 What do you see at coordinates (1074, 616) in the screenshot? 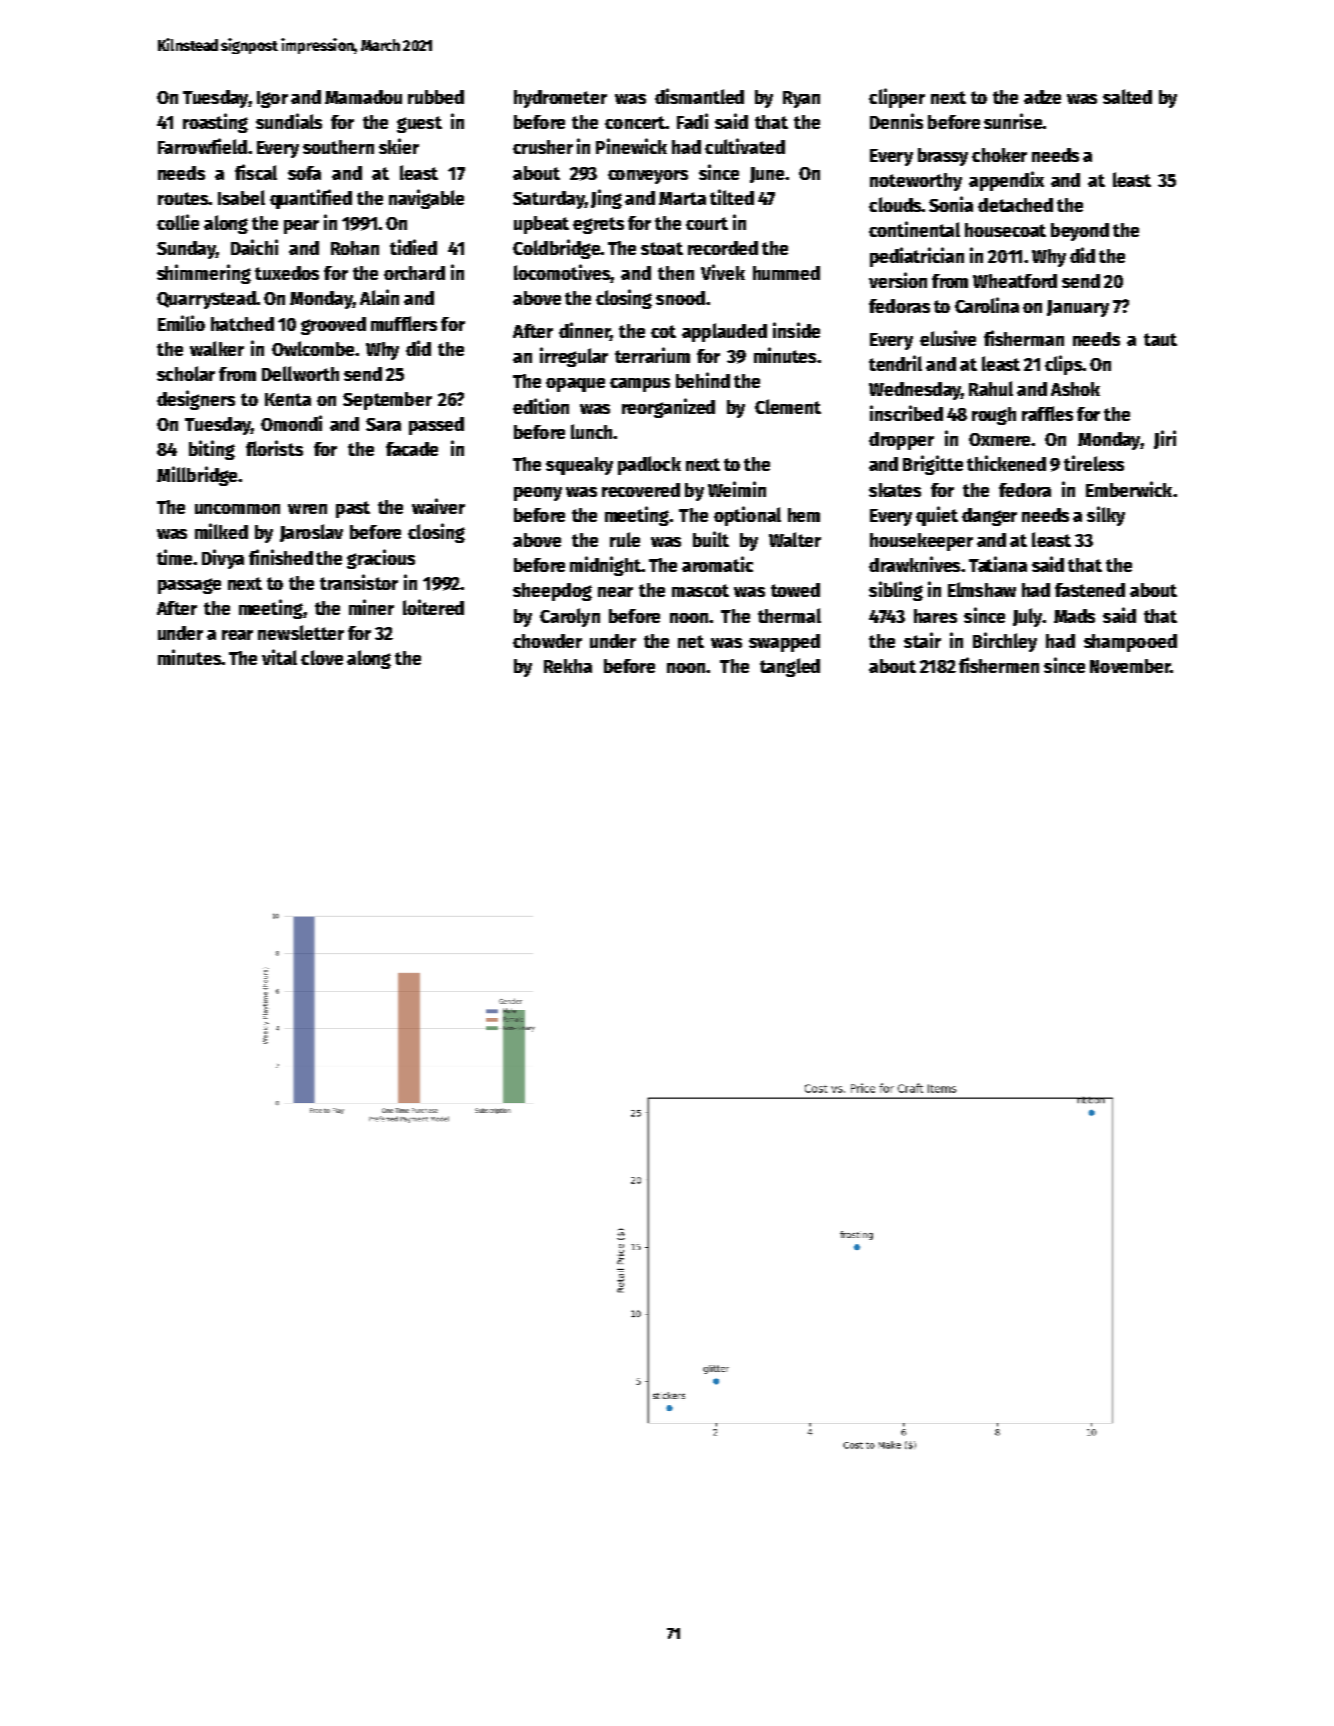
I see `Mads` at bounding box center [1074, 616].
